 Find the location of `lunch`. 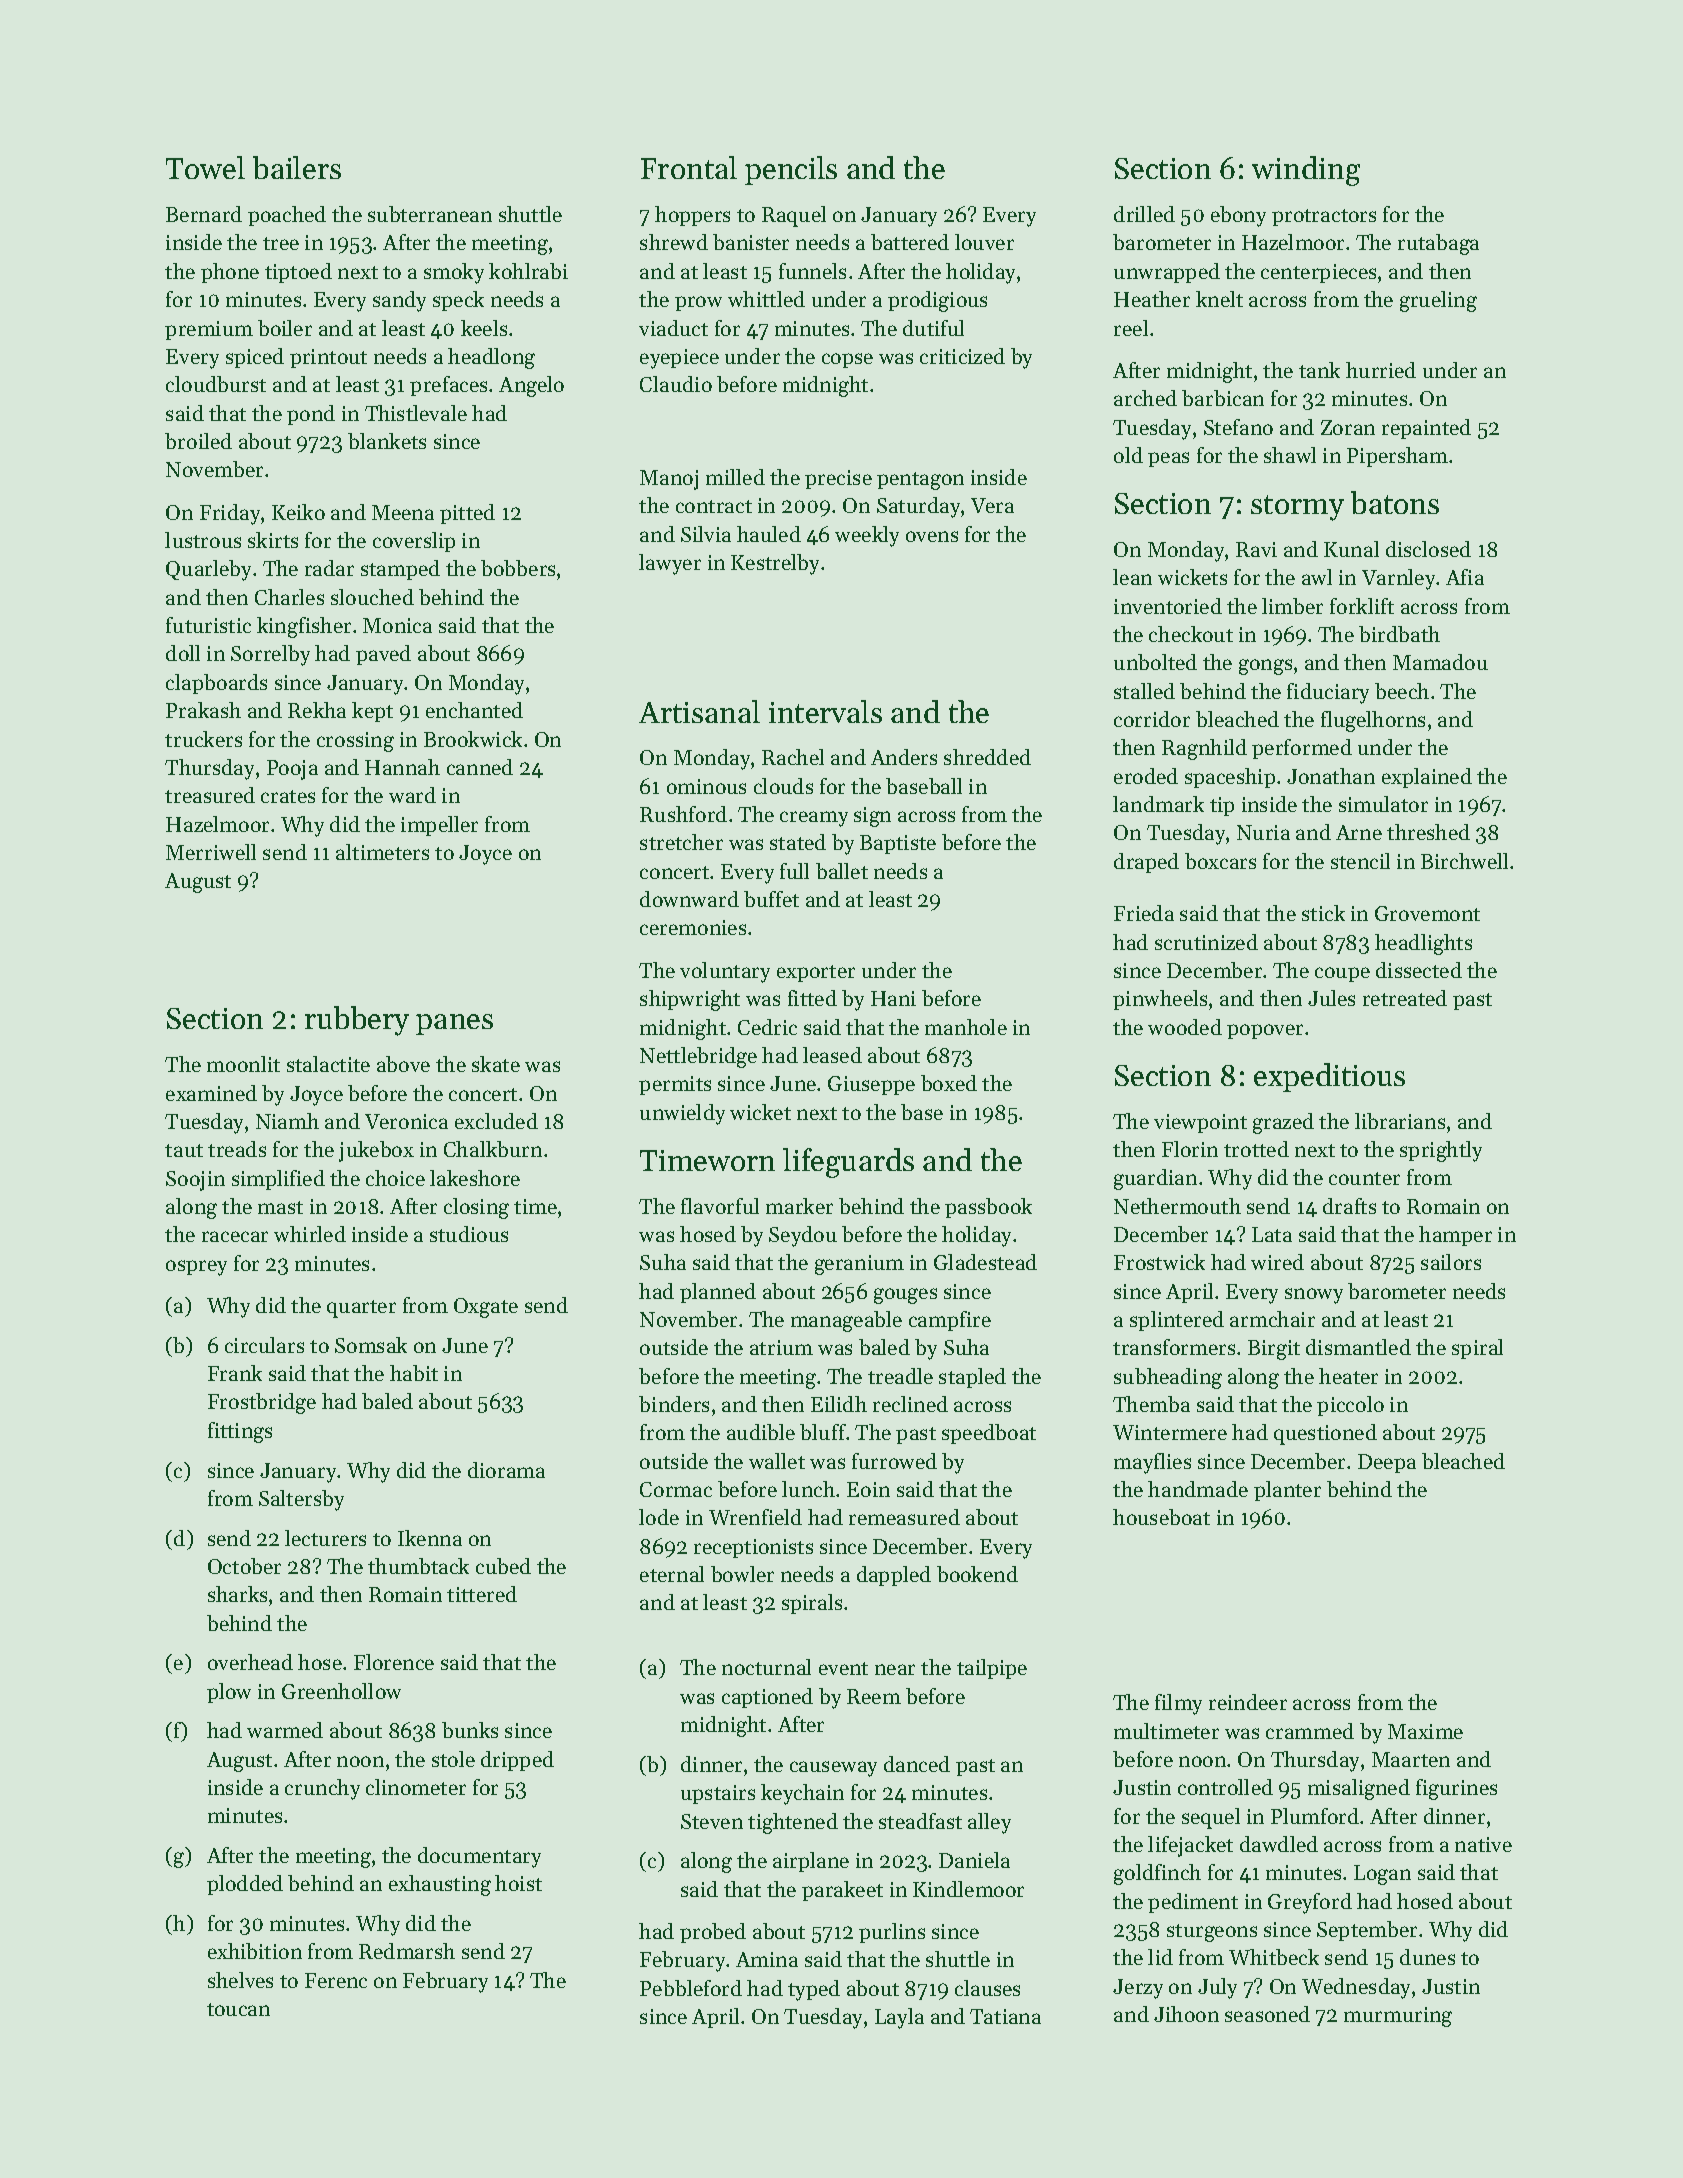

lunch is located at coordinates (808, 1489).
